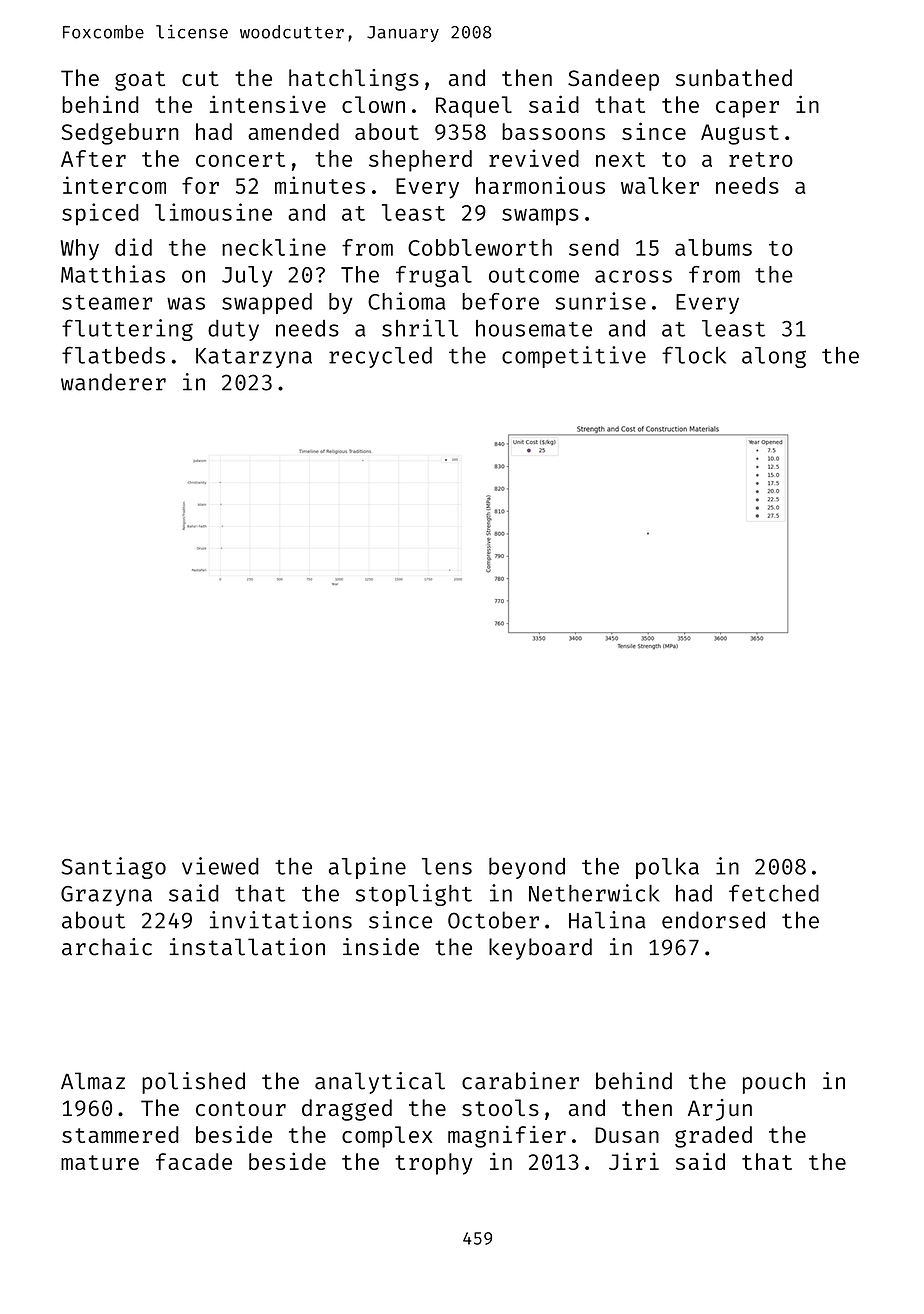  What do you see at coordinates (613, 80) in the image?
I see `Sandeep` at bounding box center [613, 80].
